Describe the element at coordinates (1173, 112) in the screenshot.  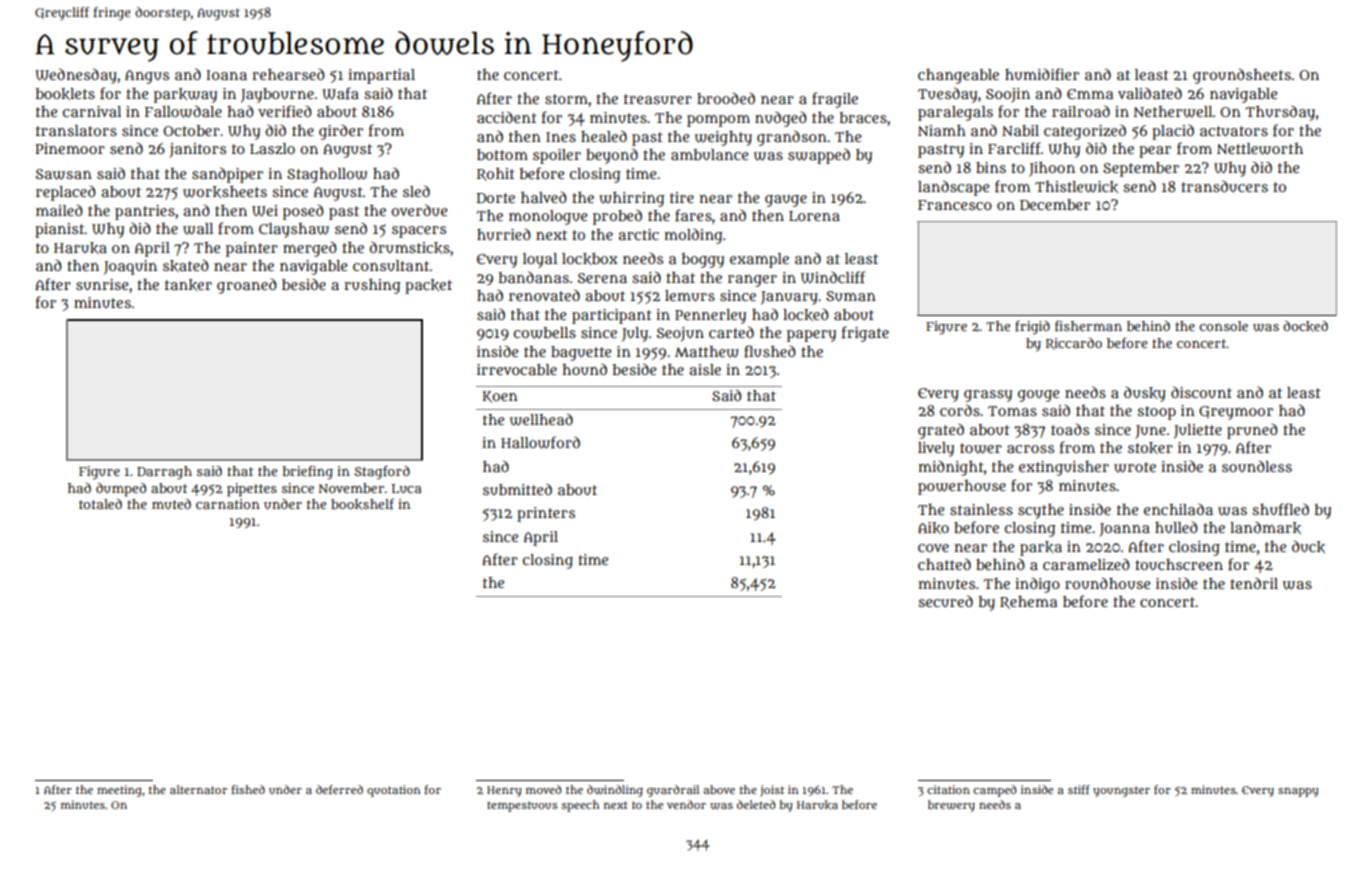
I see `Netherwell` at that location.
